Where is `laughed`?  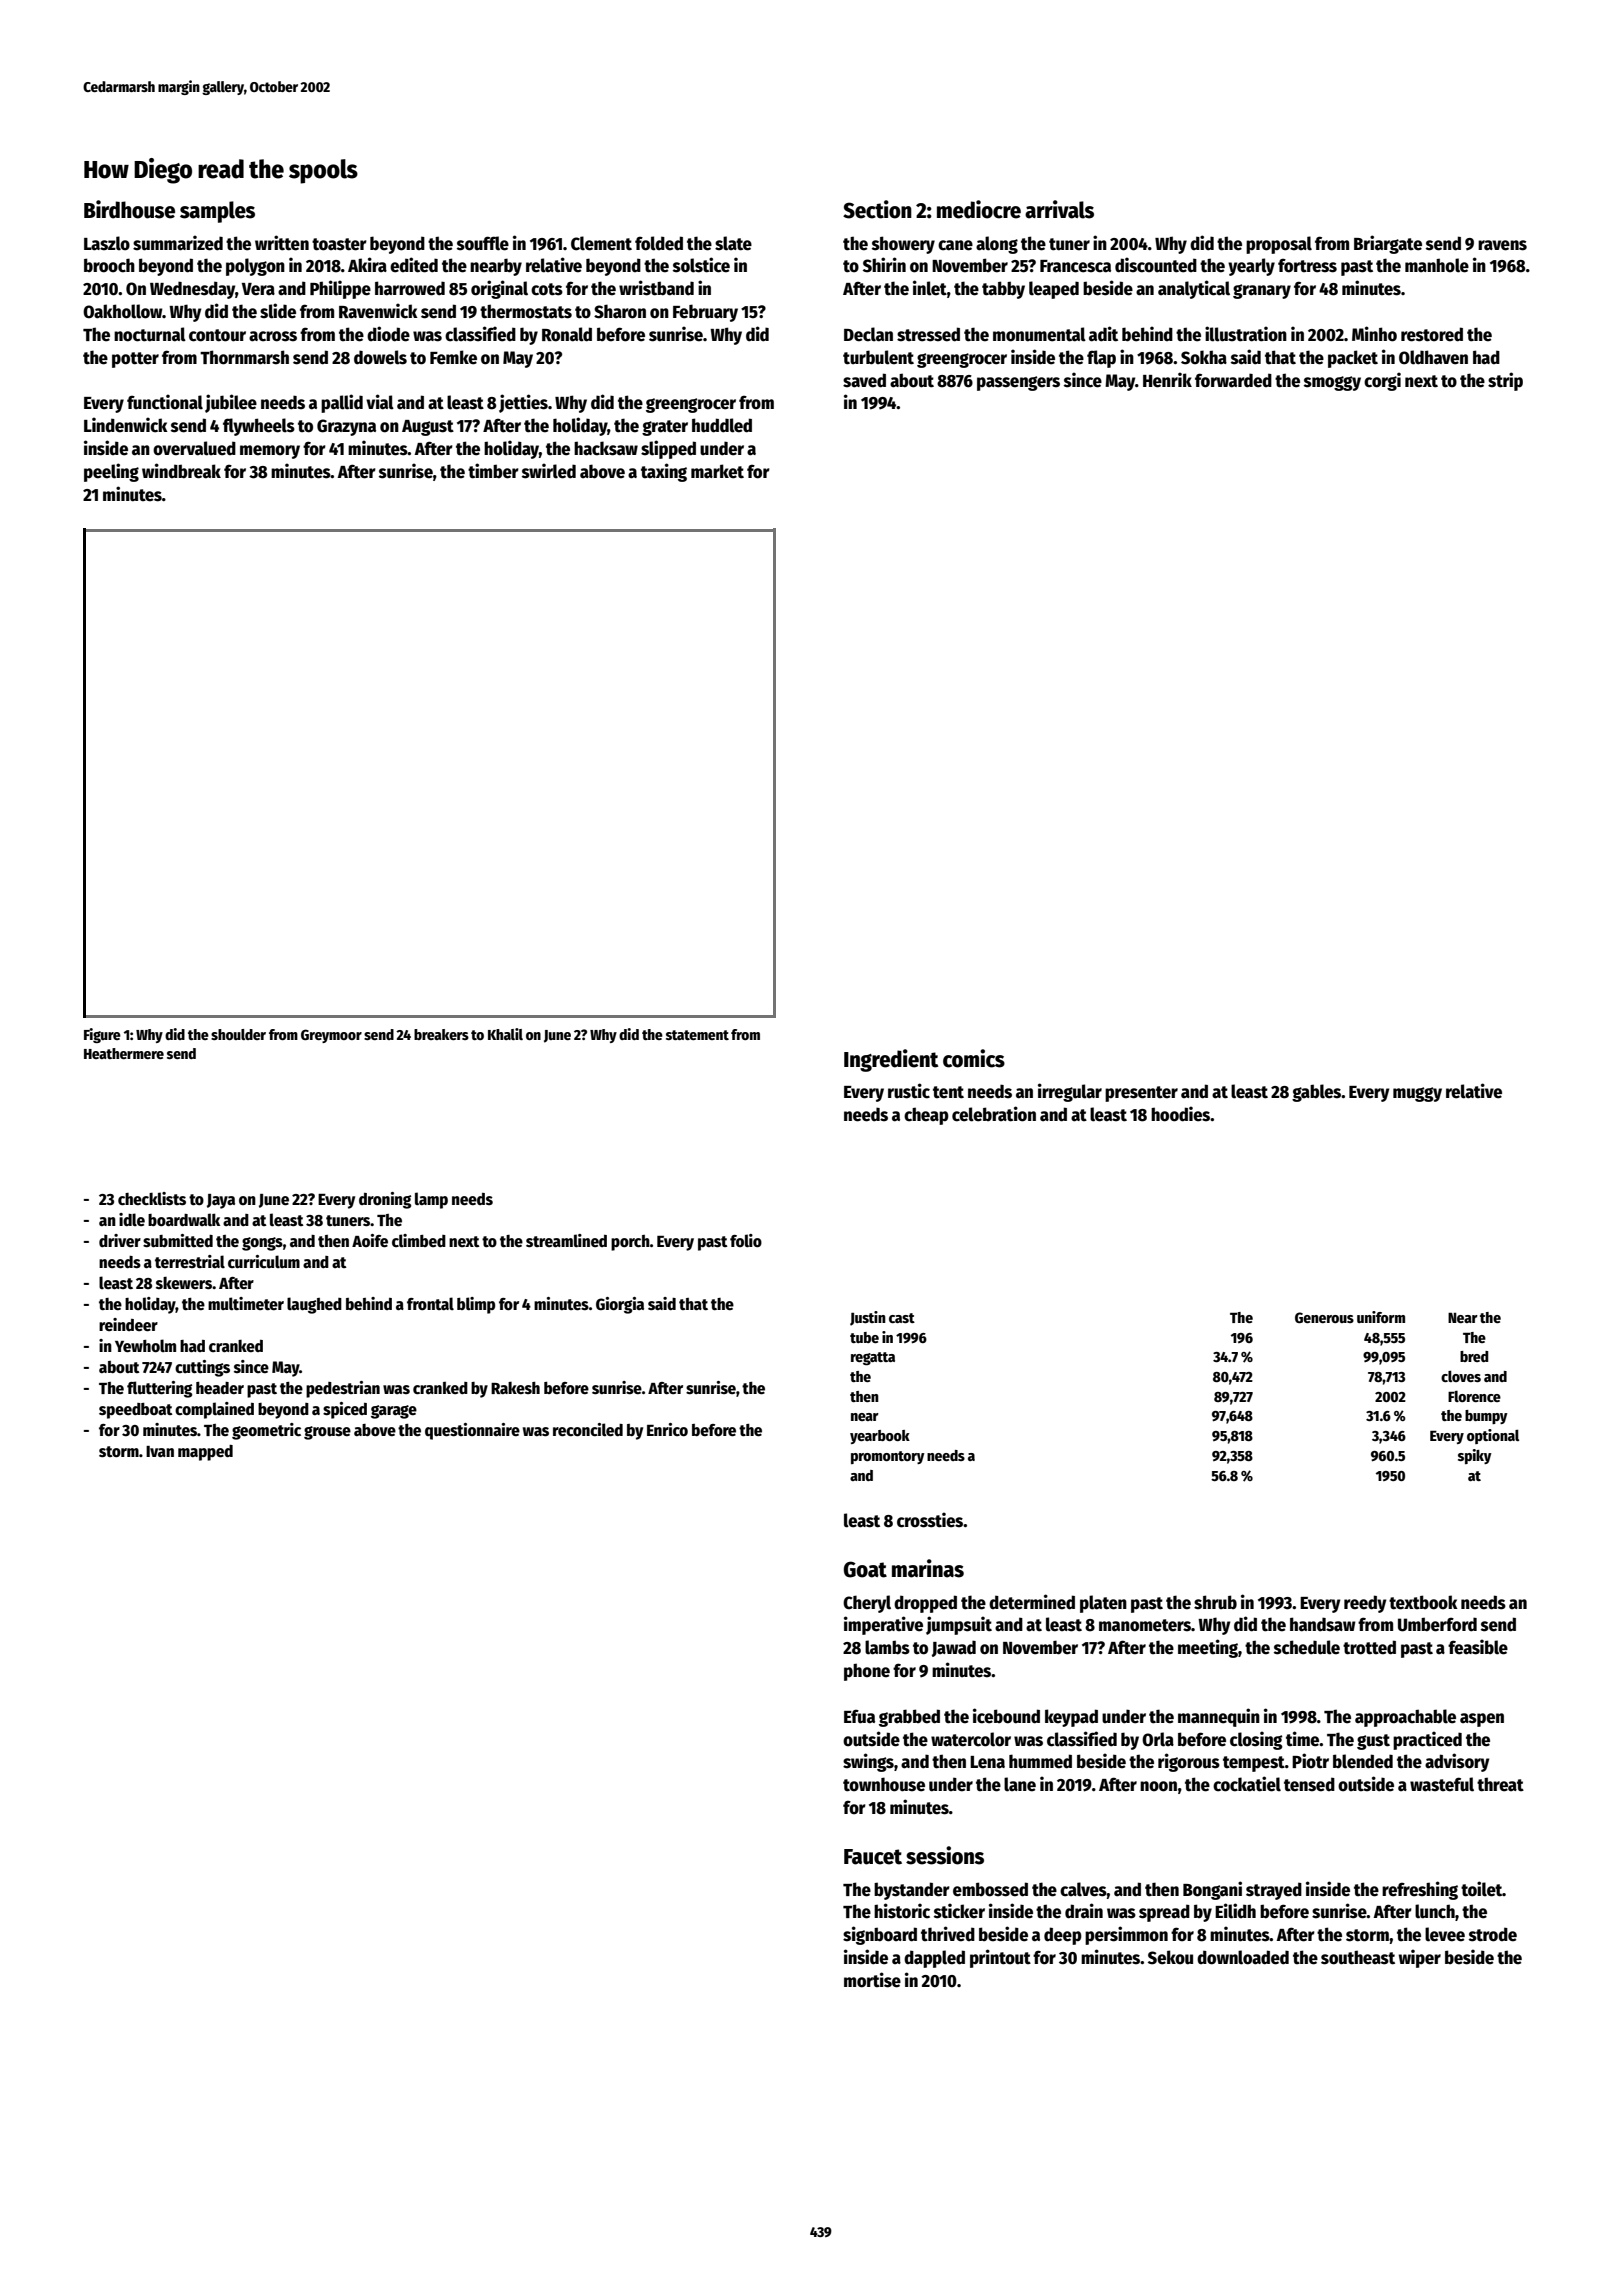 laughed is located at coordinates (314, 1305).
